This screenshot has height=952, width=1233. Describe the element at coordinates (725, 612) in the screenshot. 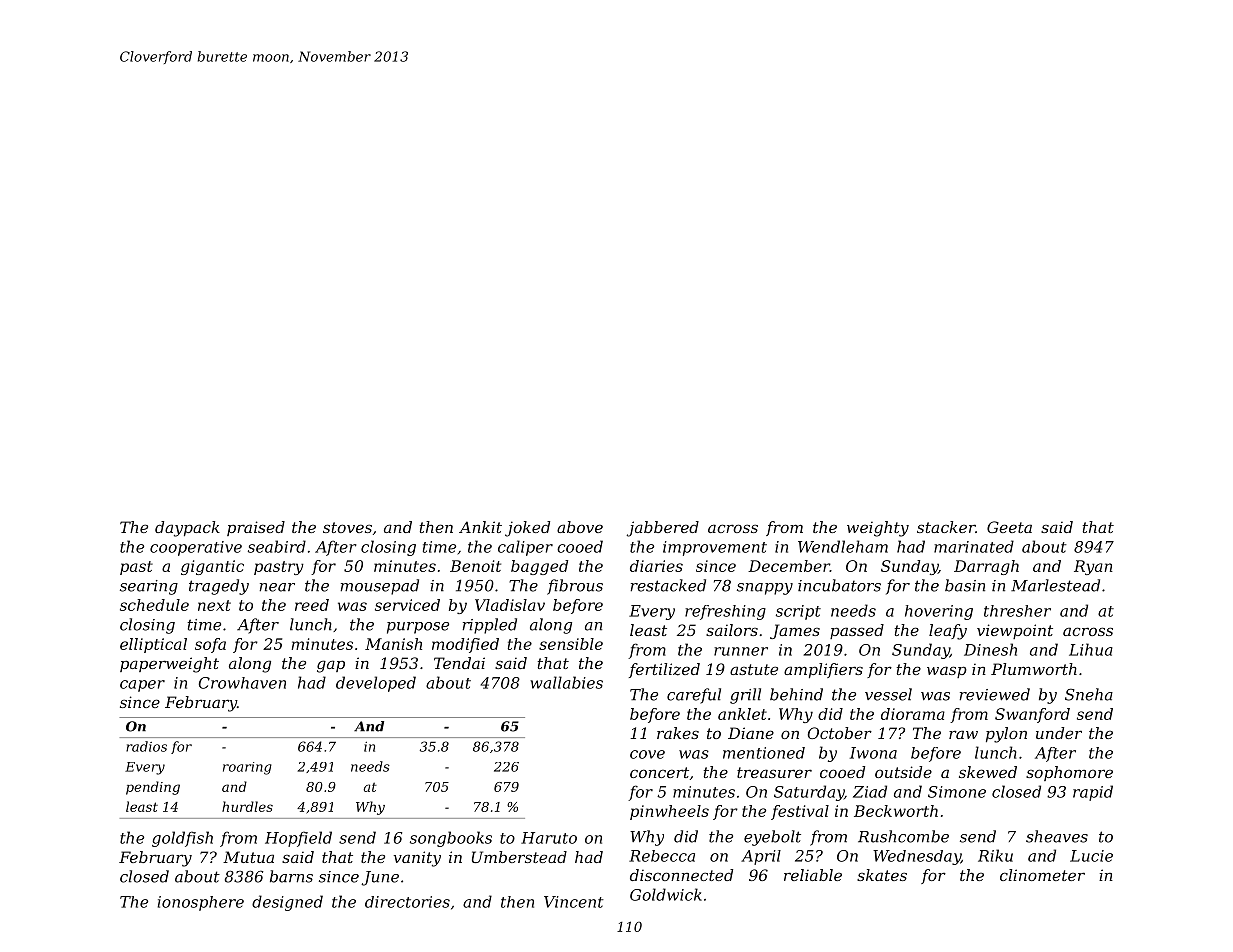

I see `refreshing` at that location.
